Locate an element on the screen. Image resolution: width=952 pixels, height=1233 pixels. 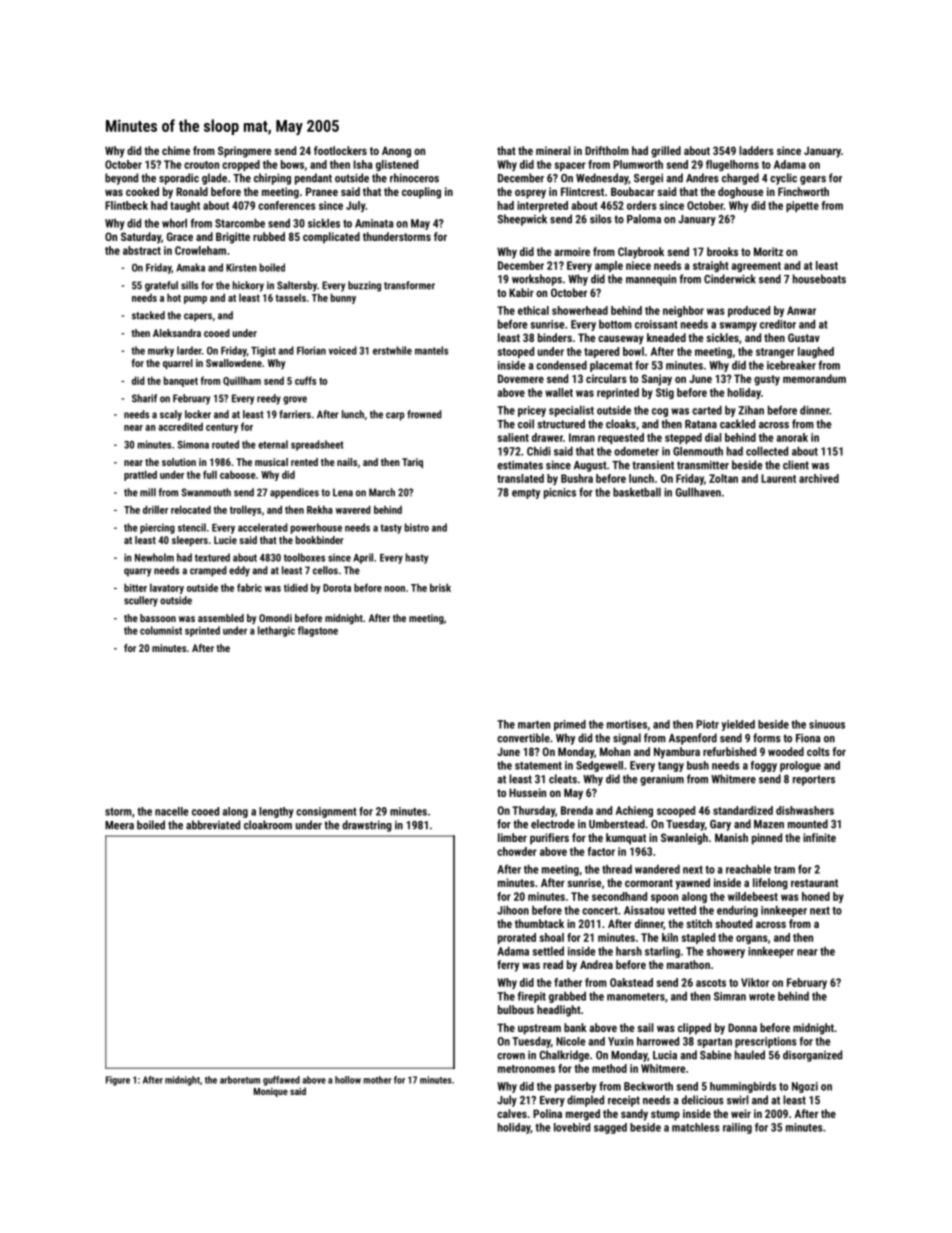
lethargic is located at coordinates (276, 631).
